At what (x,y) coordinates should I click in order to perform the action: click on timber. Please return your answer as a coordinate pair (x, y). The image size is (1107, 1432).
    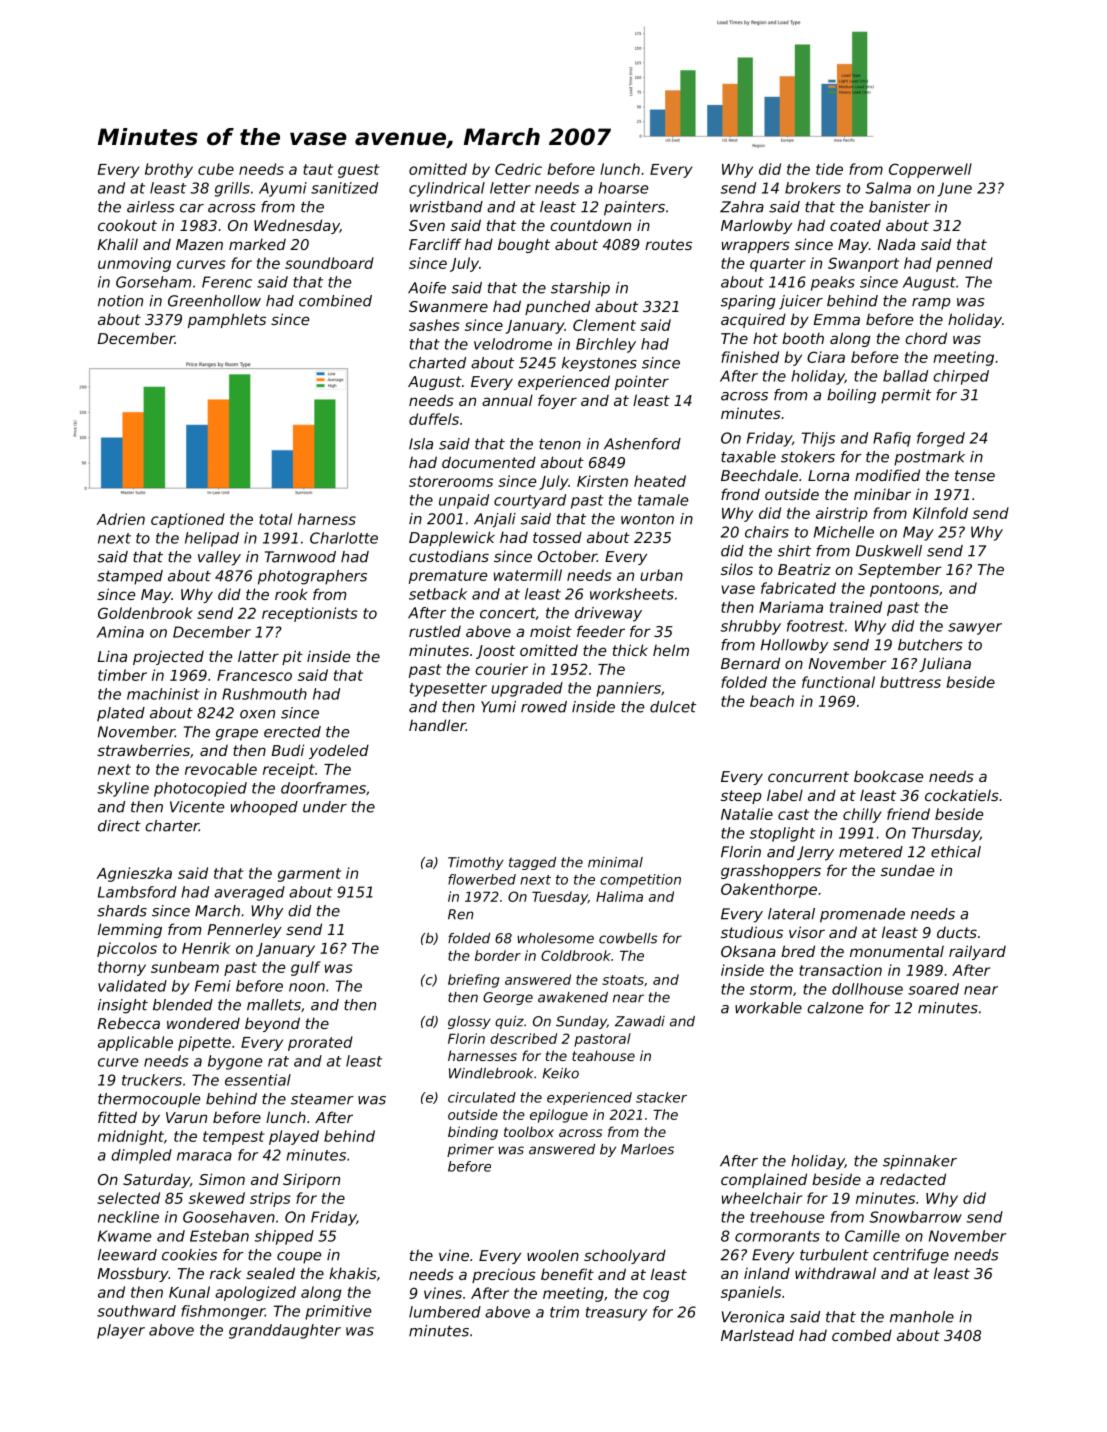
    Looking at the image, I should click on (122, 675).
